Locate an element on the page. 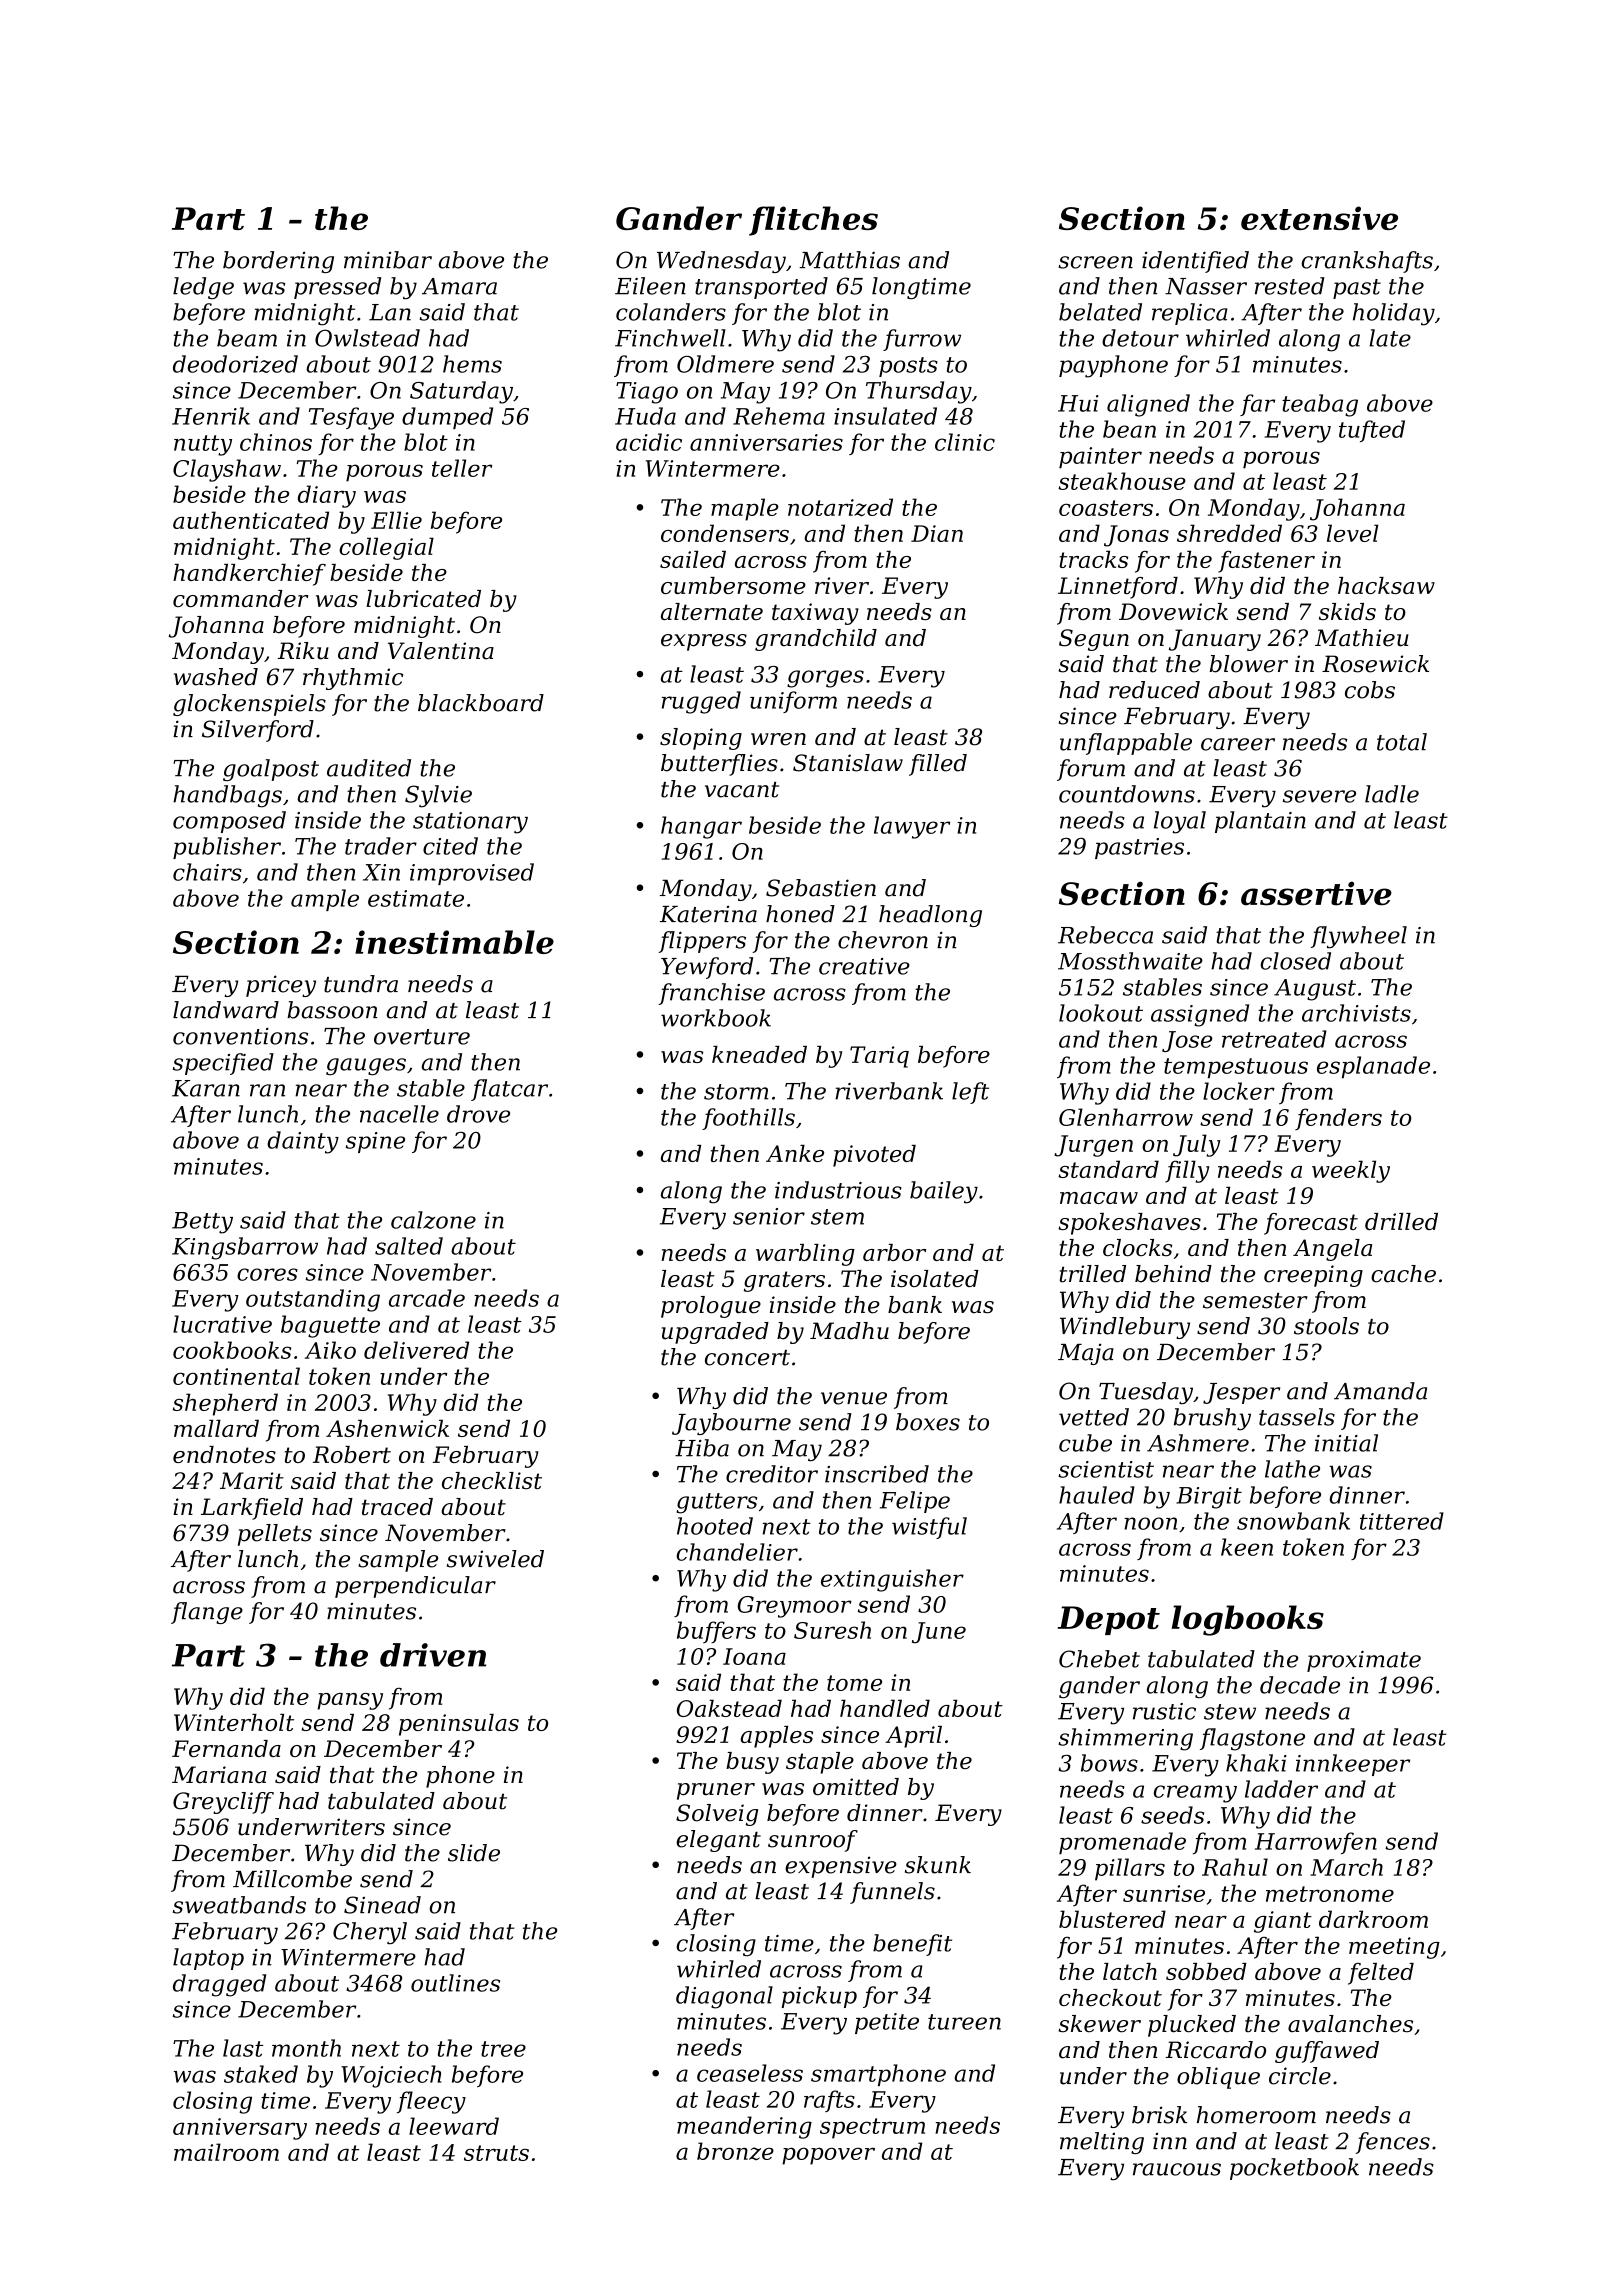 This document has width=1620, height=2292. extensive is located at coordinates (1319, 218).
